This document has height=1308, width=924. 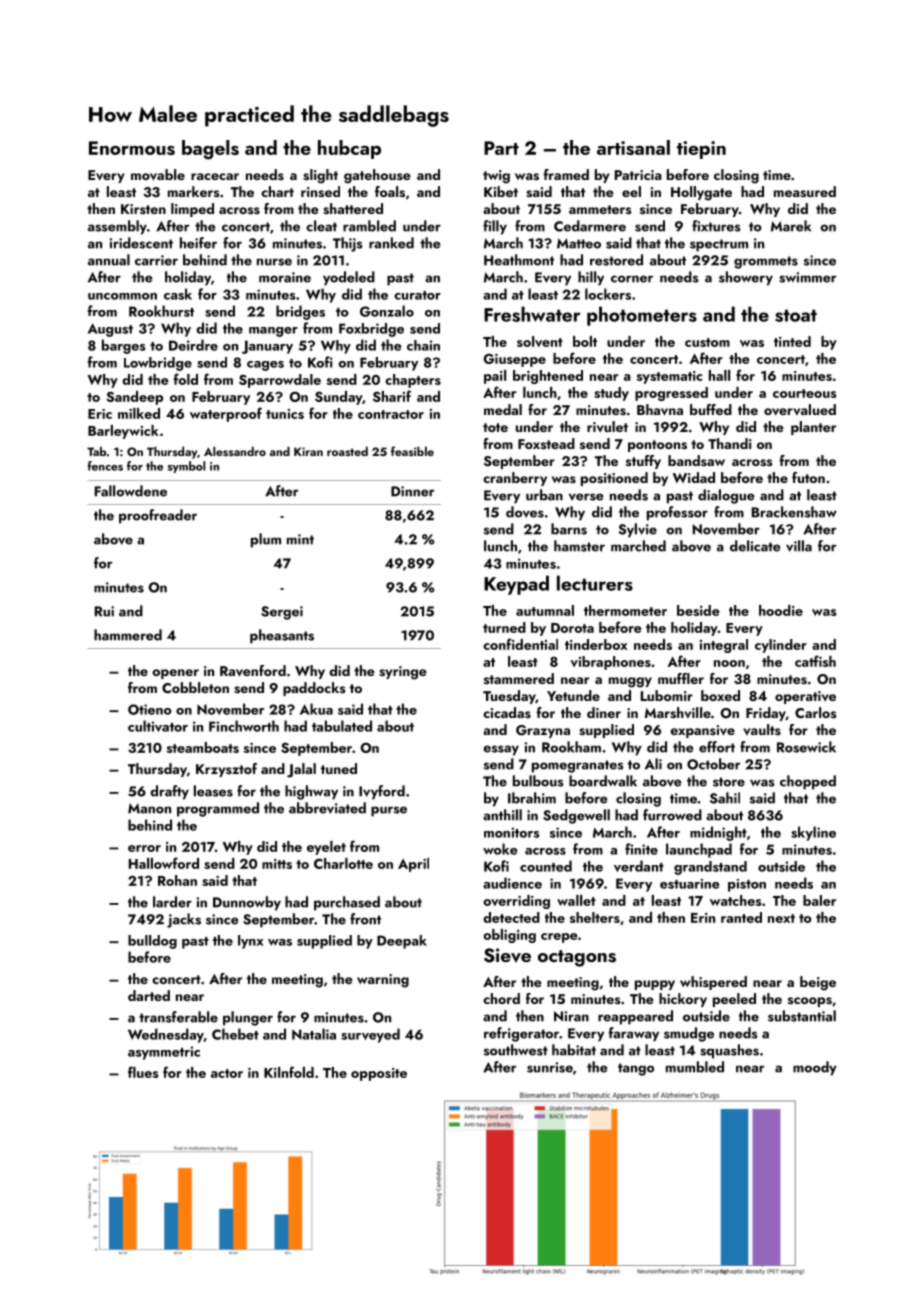 What do you see at coordinates (235, 1034) in the document?
I see `Chebet` at bounding box center [235, 1034].
